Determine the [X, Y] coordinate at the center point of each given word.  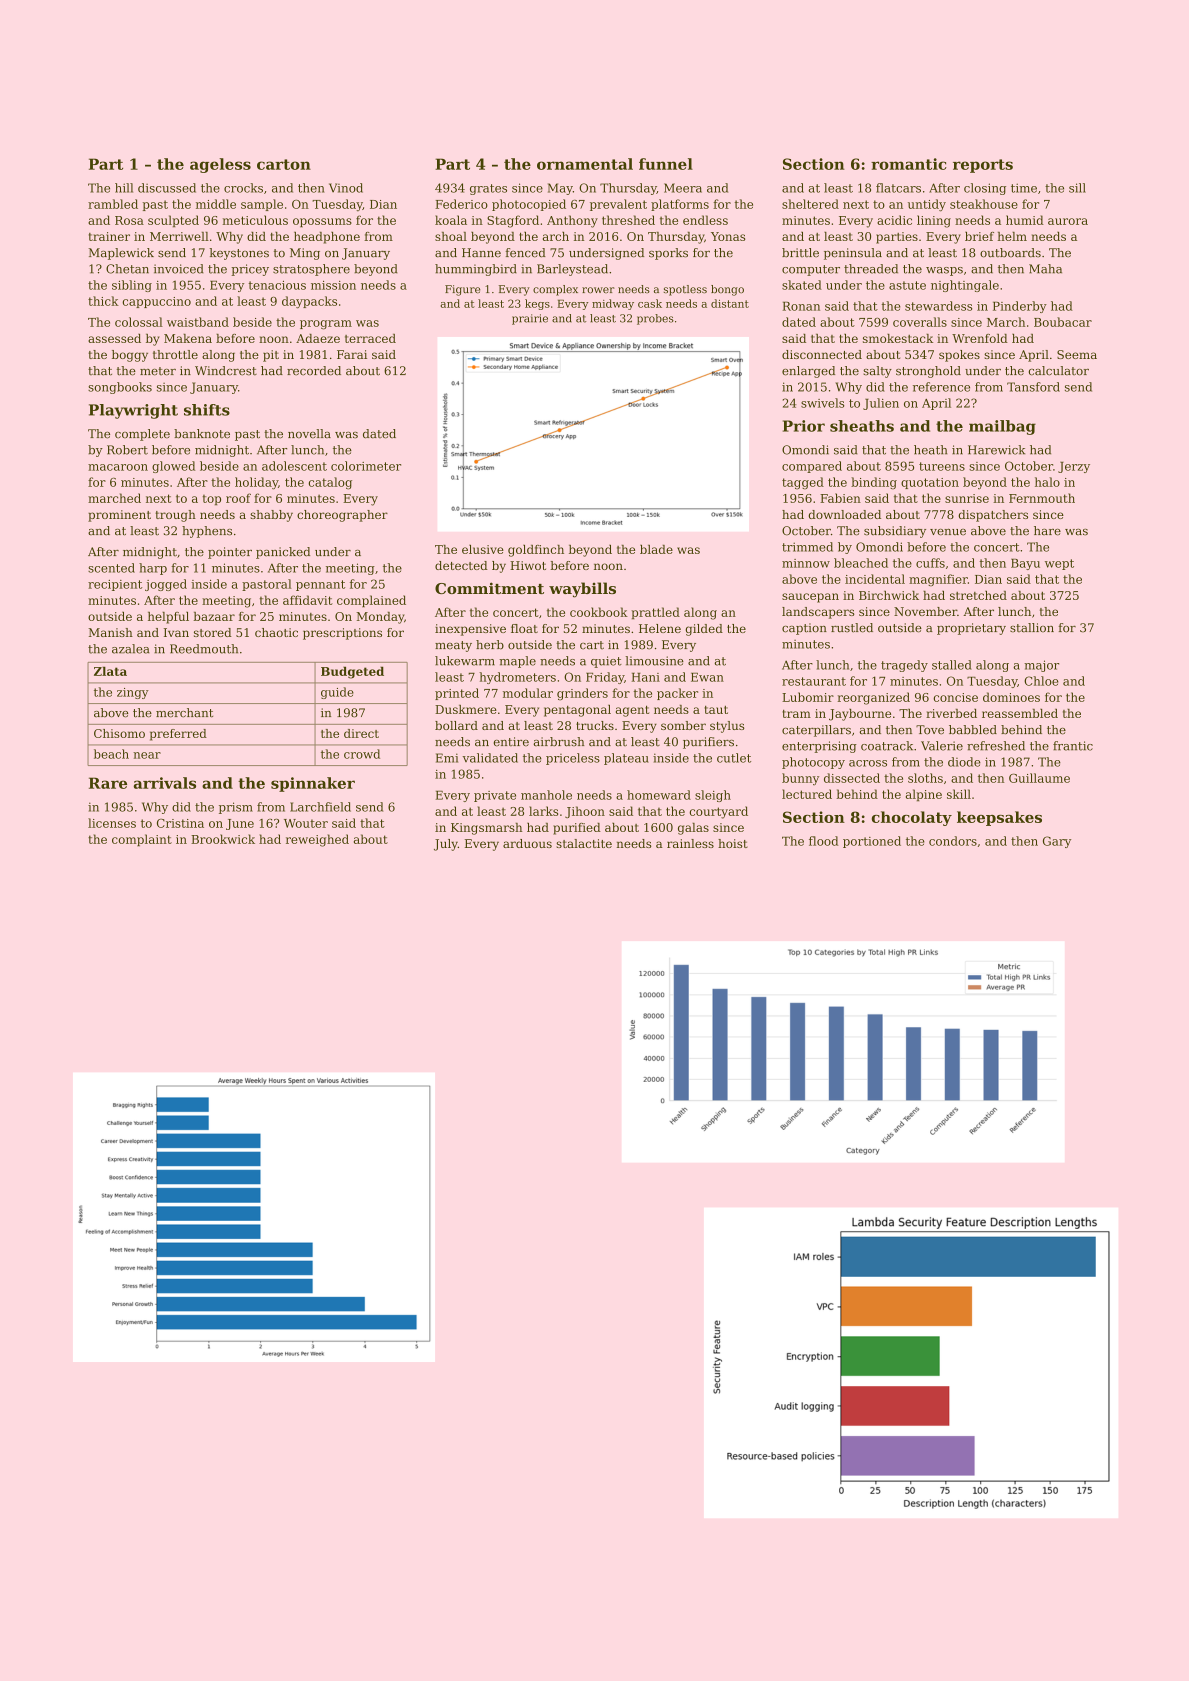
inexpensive [470, 630]
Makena [188, 338]
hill [124, 188]
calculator [1059, 371]
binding [874, 483]
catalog [330, 483]
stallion [1032, 628]
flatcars [898, 188]
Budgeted [352, 672]
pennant [320, 585]
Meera [683, 188]
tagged [803, 483]
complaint [142, 840]
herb [490, 645]
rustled [852, 628]
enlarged [808, 372]
